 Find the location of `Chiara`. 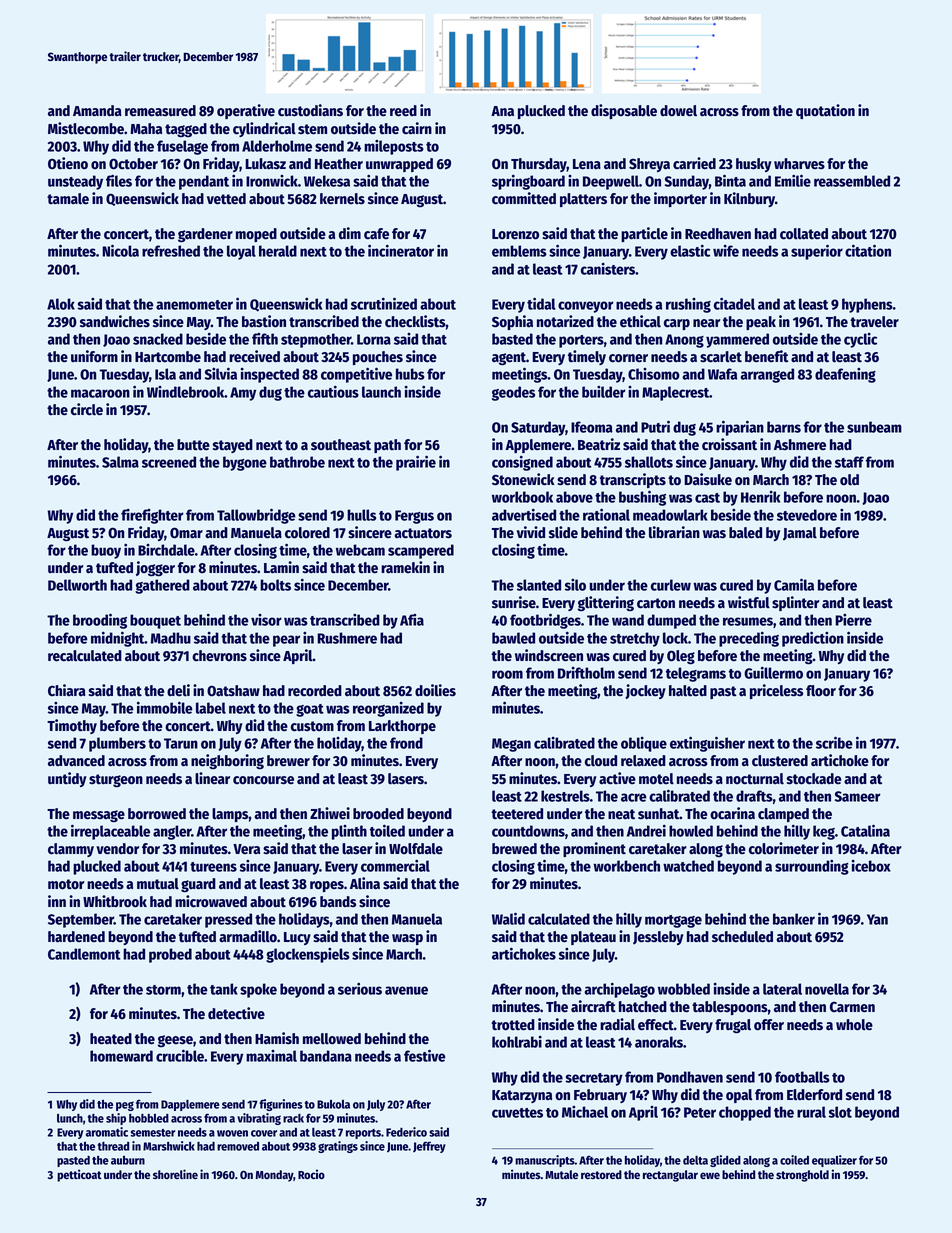

Chiara is located at coordinates (67, 690).
